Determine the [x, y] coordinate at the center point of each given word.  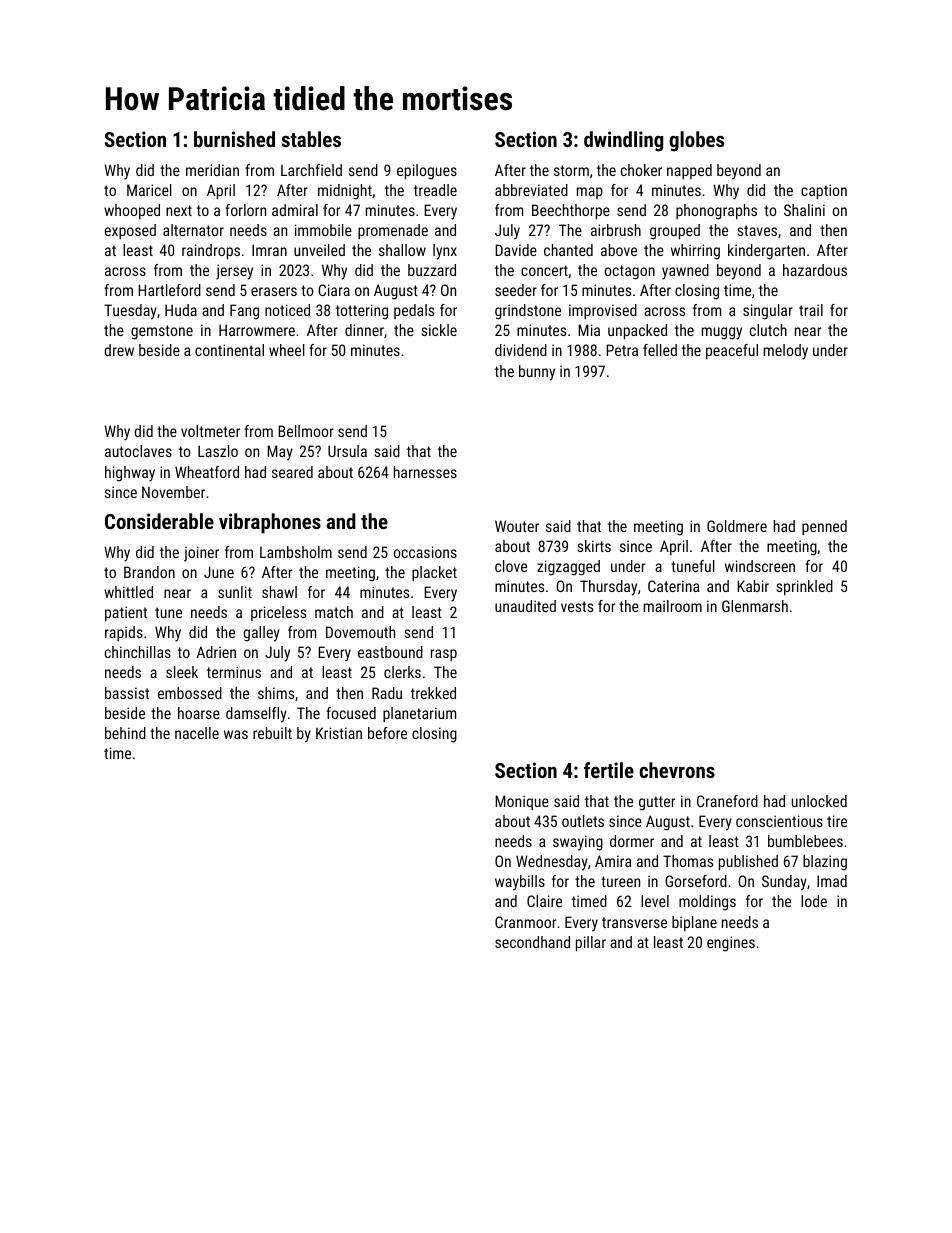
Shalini [804, 210]
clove [511, 566]
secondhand [532, 942]
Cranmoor [525, 922]
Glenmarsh [755, 606]
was [236, 734]
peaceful [732, 351]
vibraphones [270, 523]
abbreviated [531, 190]
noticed [287, 310]
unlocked [819, 801]
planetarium [419, 714]
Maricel [149, 190]
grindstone [528, 312]
